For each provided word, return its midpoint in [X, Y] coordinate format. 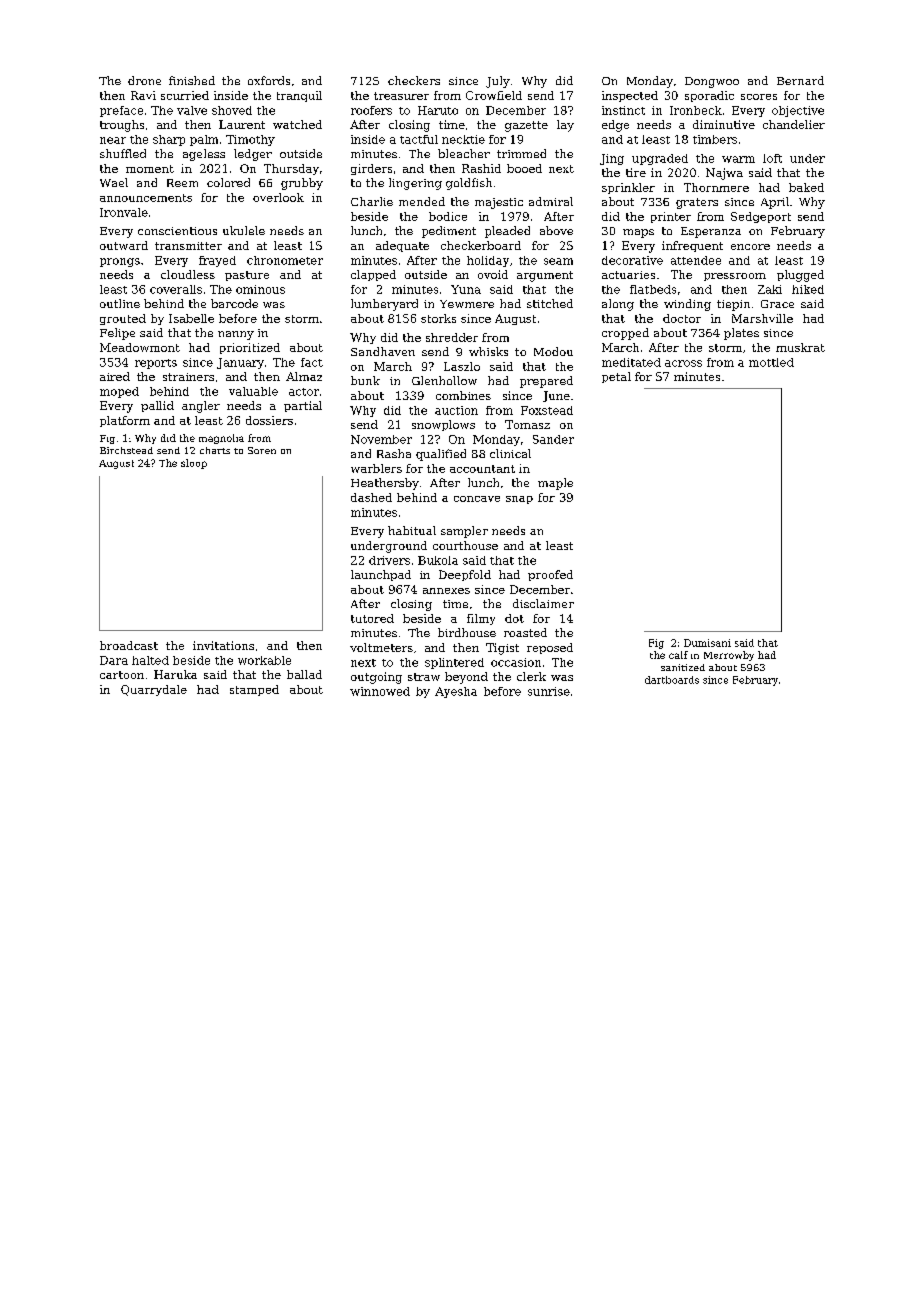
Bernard [800, 80]
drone [144, 80]
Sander [553, 439]
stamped [254, 690]
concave [477, 499]
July [498, 82]
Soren [262, 450]
